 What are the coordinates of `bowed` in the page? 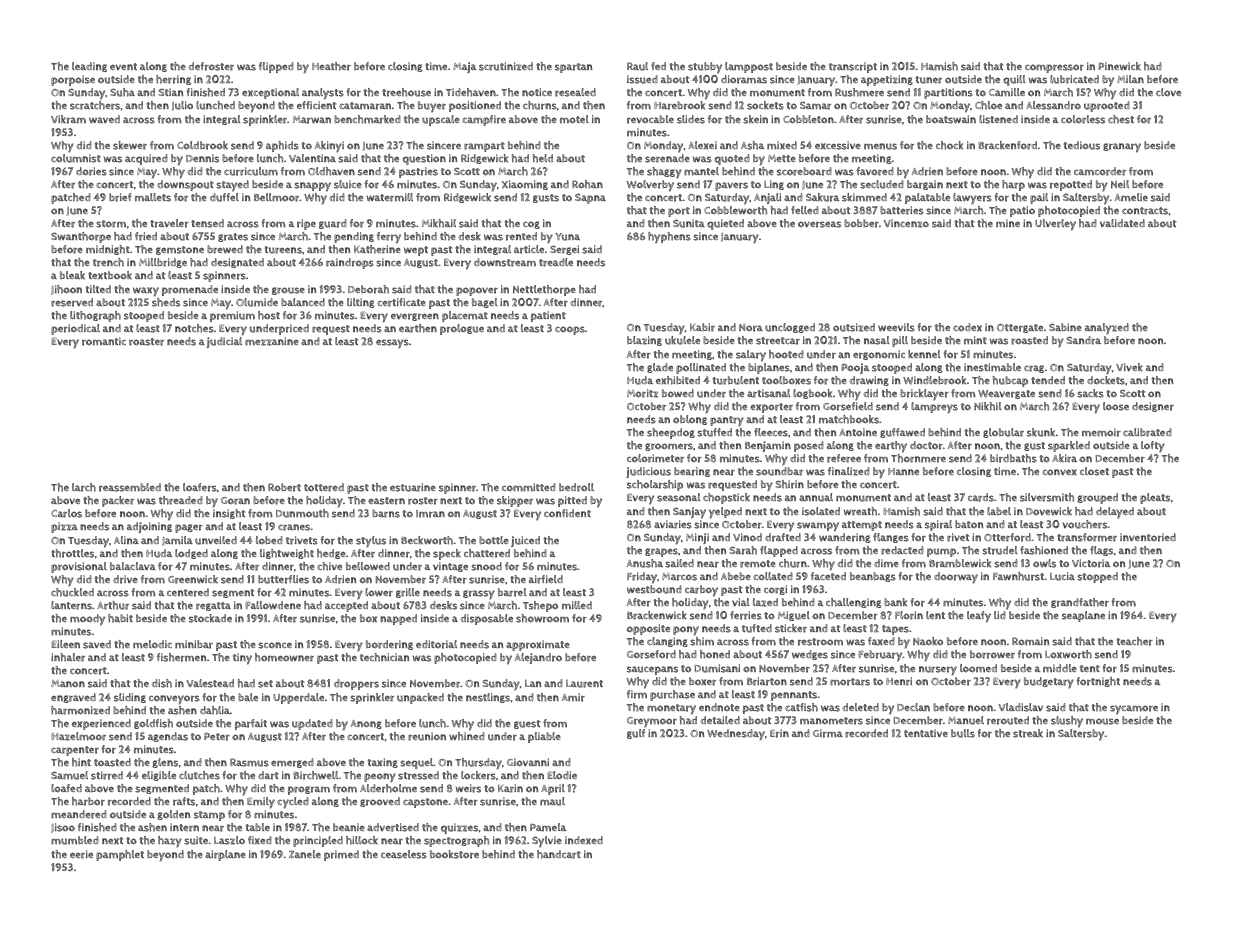 It's located at (678, 393).
